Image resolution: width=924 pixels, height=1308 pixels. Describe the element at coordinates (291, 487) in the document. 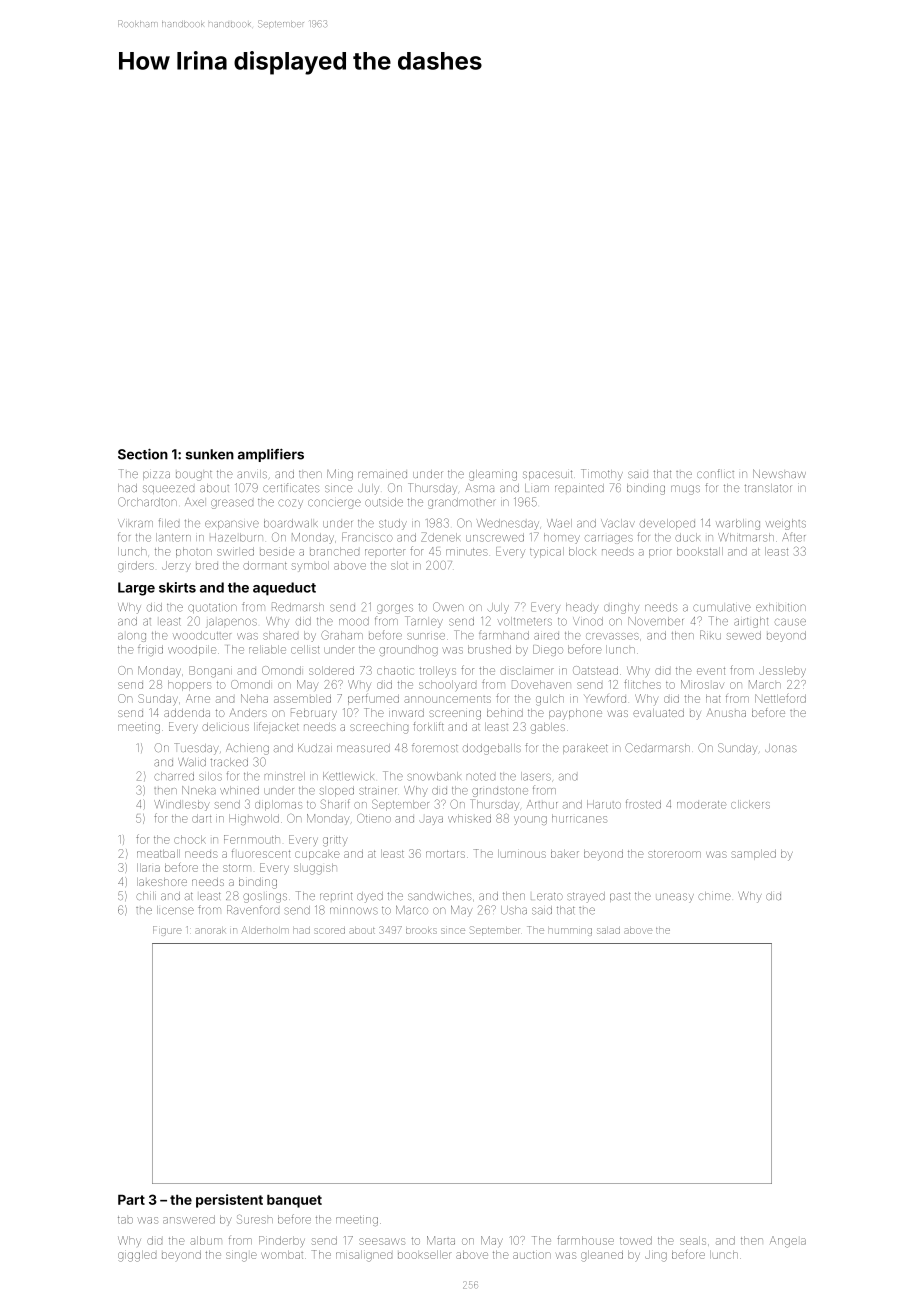

I see `certificates` at that location.
